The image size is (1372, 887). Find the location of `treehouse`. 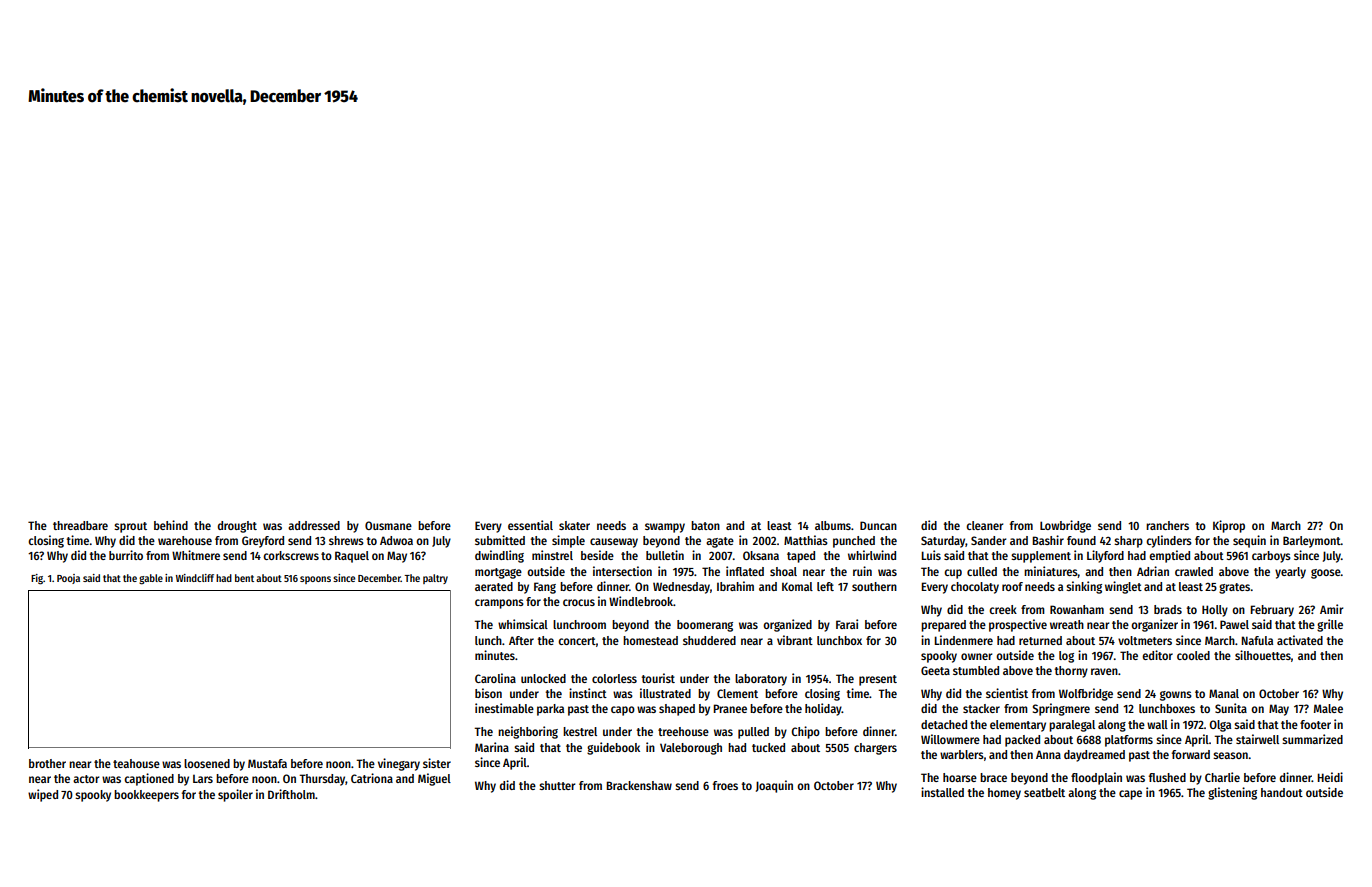

treehouse is located at coordinates (683, 731).
